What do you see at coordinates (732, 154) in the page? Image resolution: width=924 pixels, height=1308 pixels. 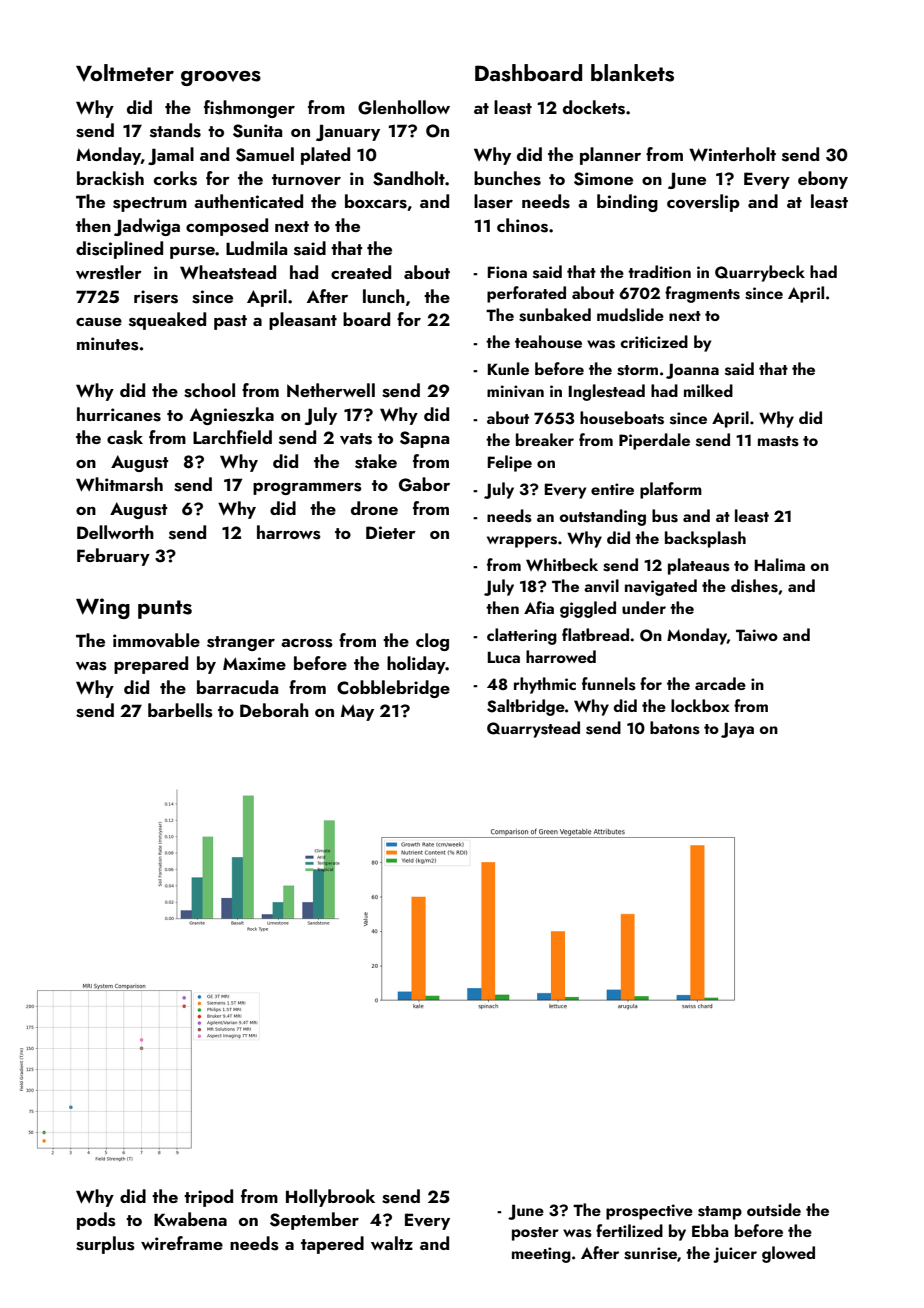 I see `Winterholt` at bounding box center [732, 154].
